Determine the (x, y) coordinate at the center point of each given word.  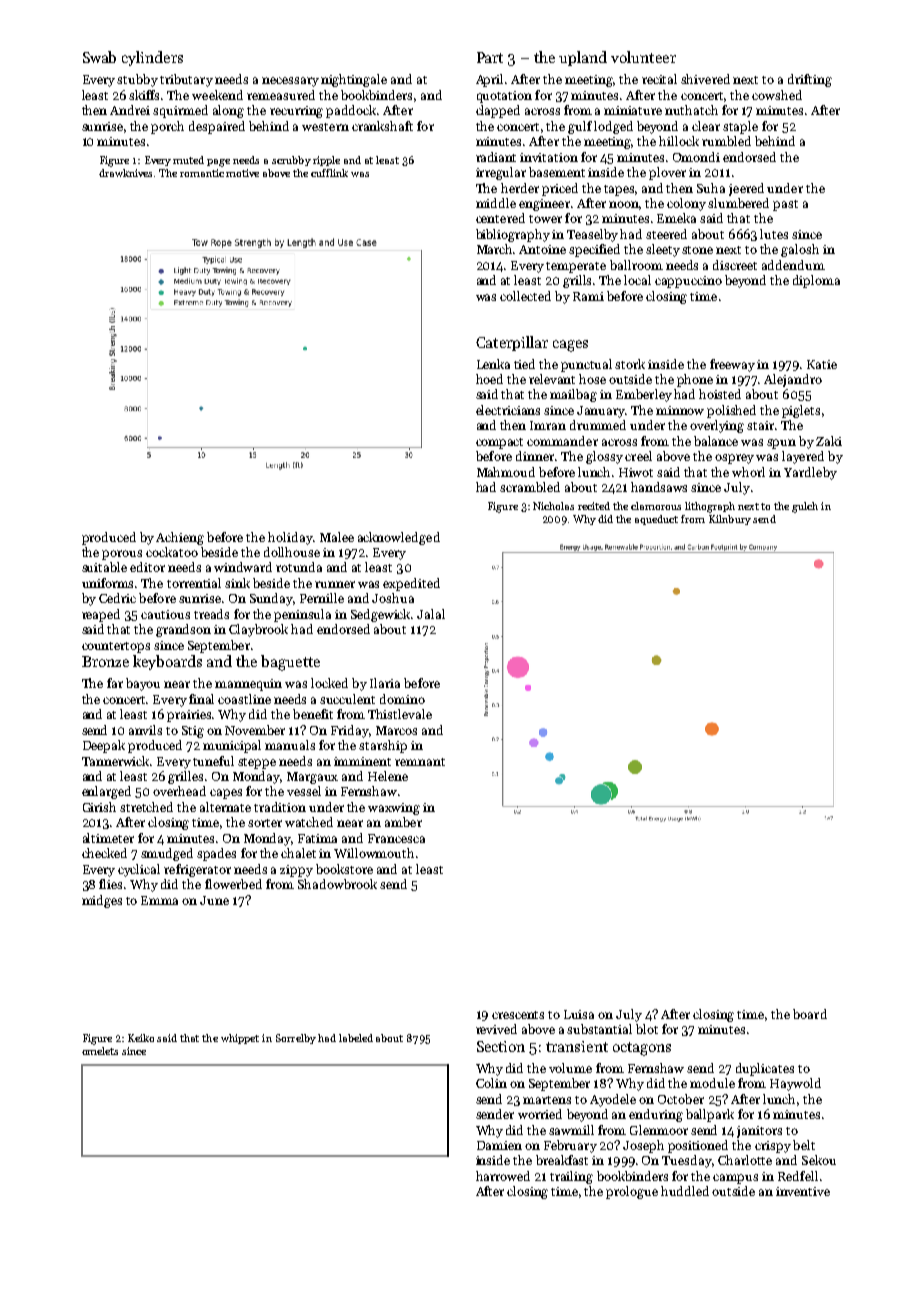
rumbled (726, 141)
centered (500, 218)
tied (524, 364)
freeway (732, 365)
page (218, 163)
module (712, 1083)
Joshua (393, 598)
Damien (499, 1145)
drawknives (125, 173)
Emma (159, 900)
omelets (100, 1051)
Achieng (180, 538)
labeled (356, 1038)
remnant (420, 762)
